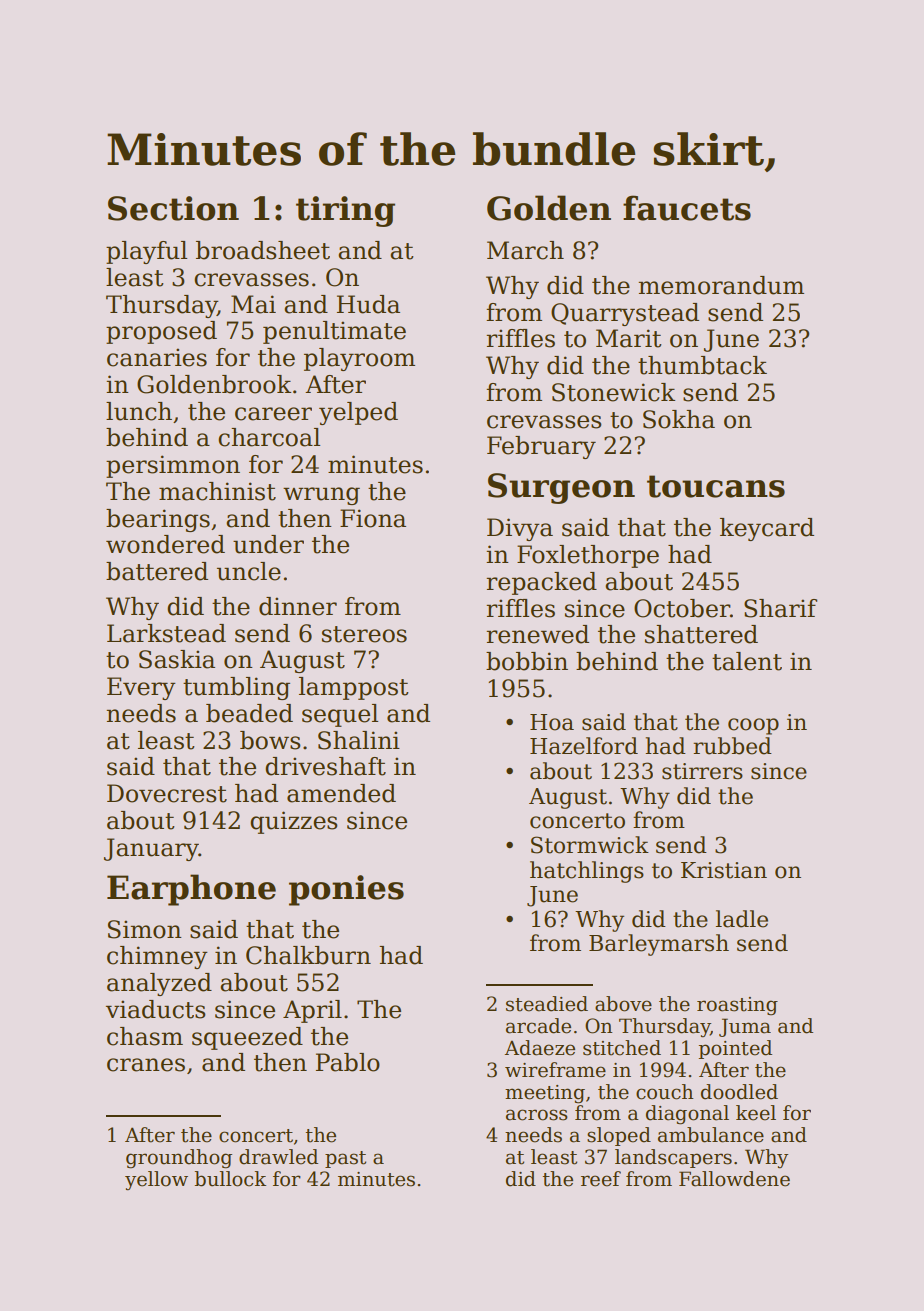 The width and height of the screenshot is (924, 1311). I want to click on renewed, so click(537, 634).
